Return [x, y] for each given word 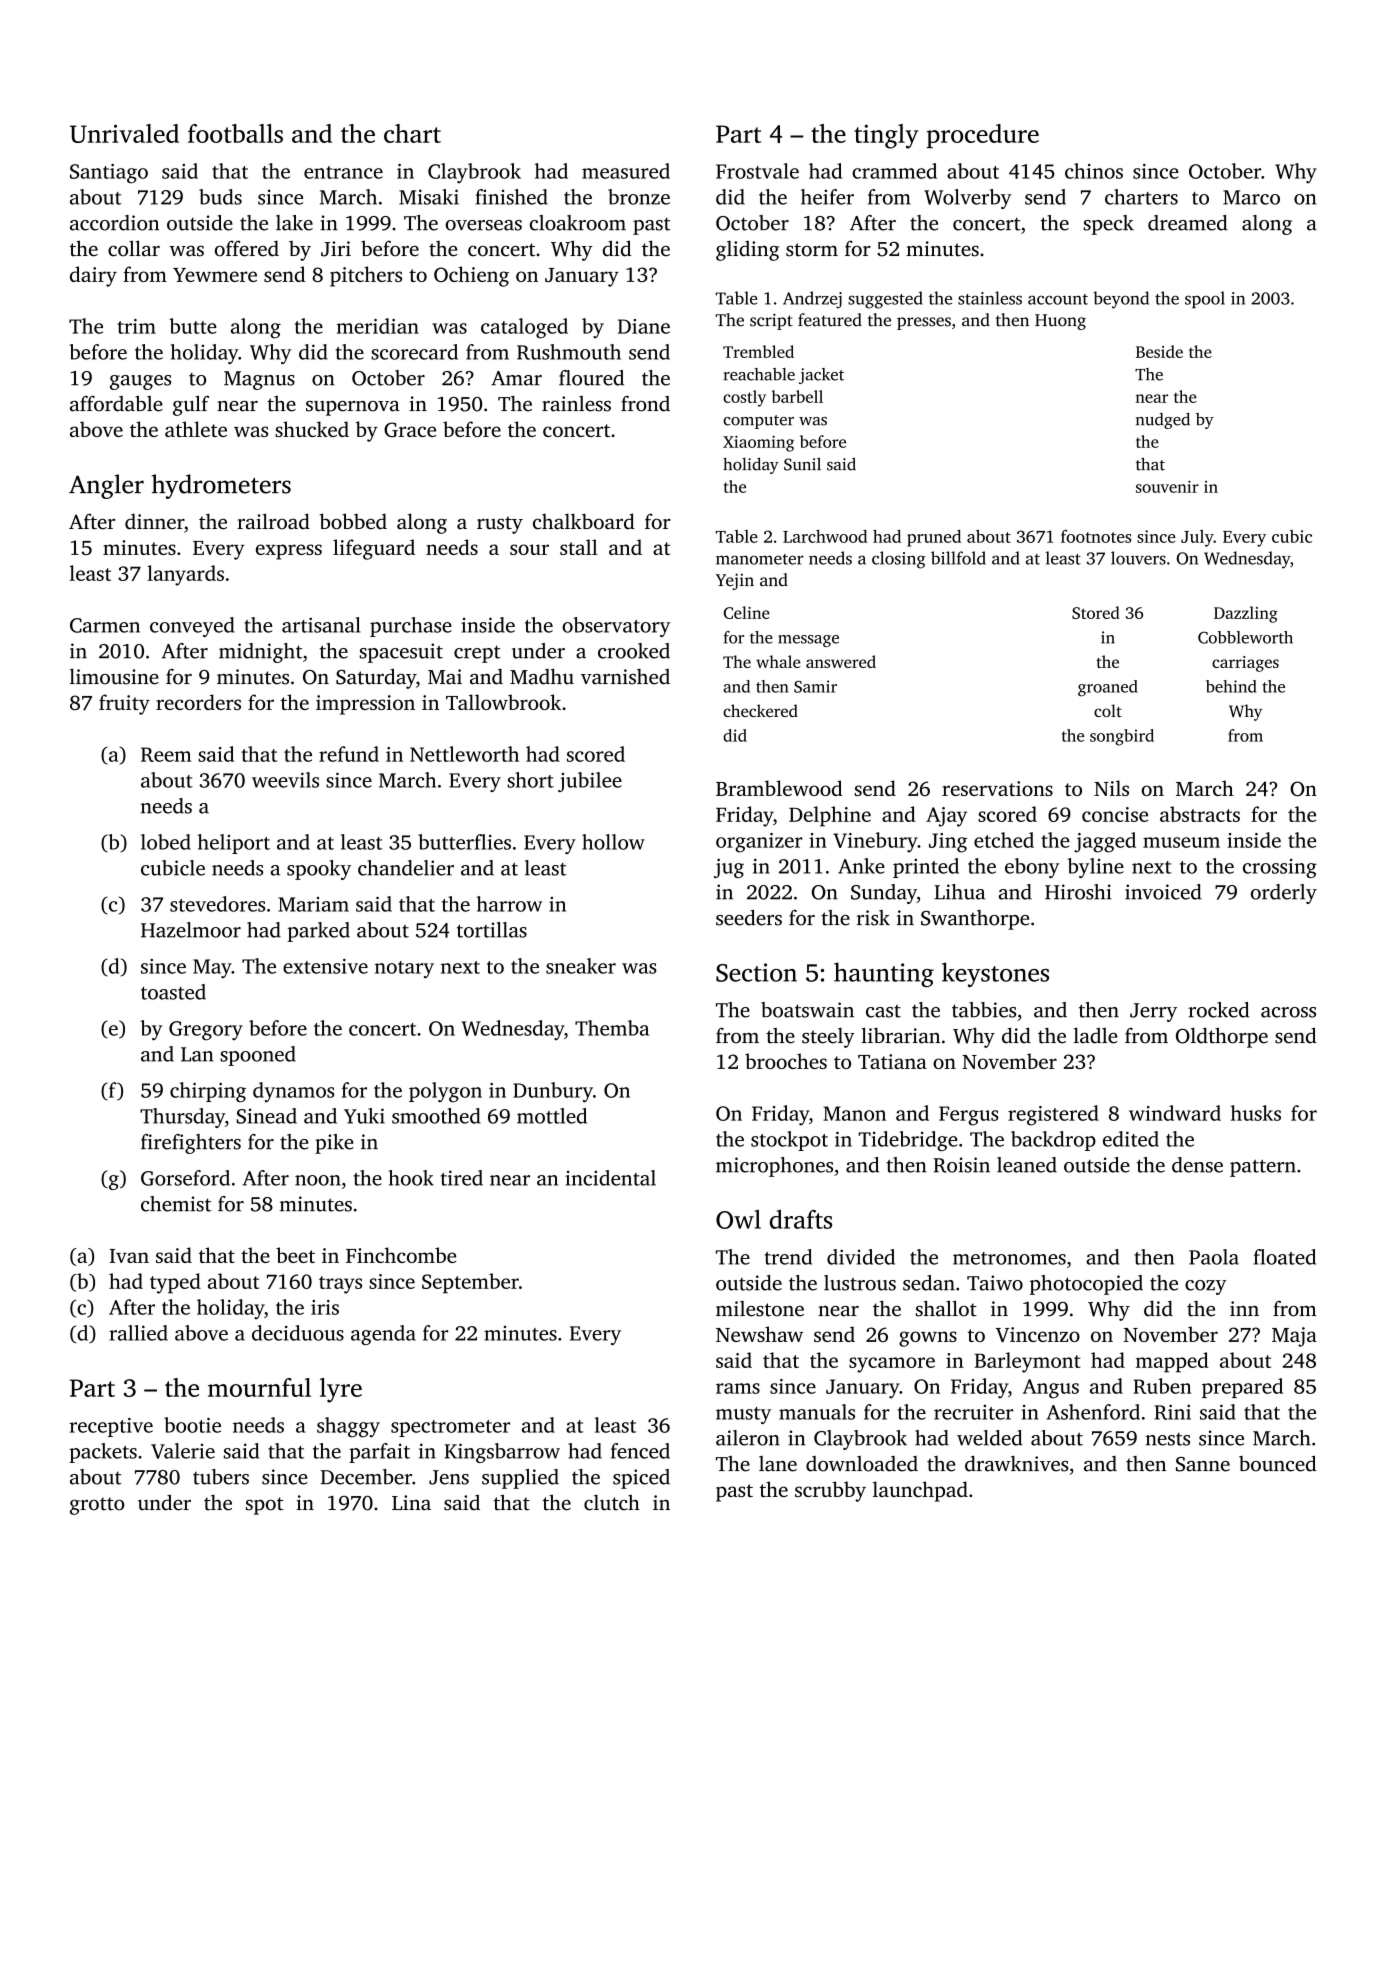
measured [626, 171]
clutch [612, 1502]
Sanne [1203, 1464]
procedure [982, 136]
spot [264, 1506]
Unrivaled [124, 133]
